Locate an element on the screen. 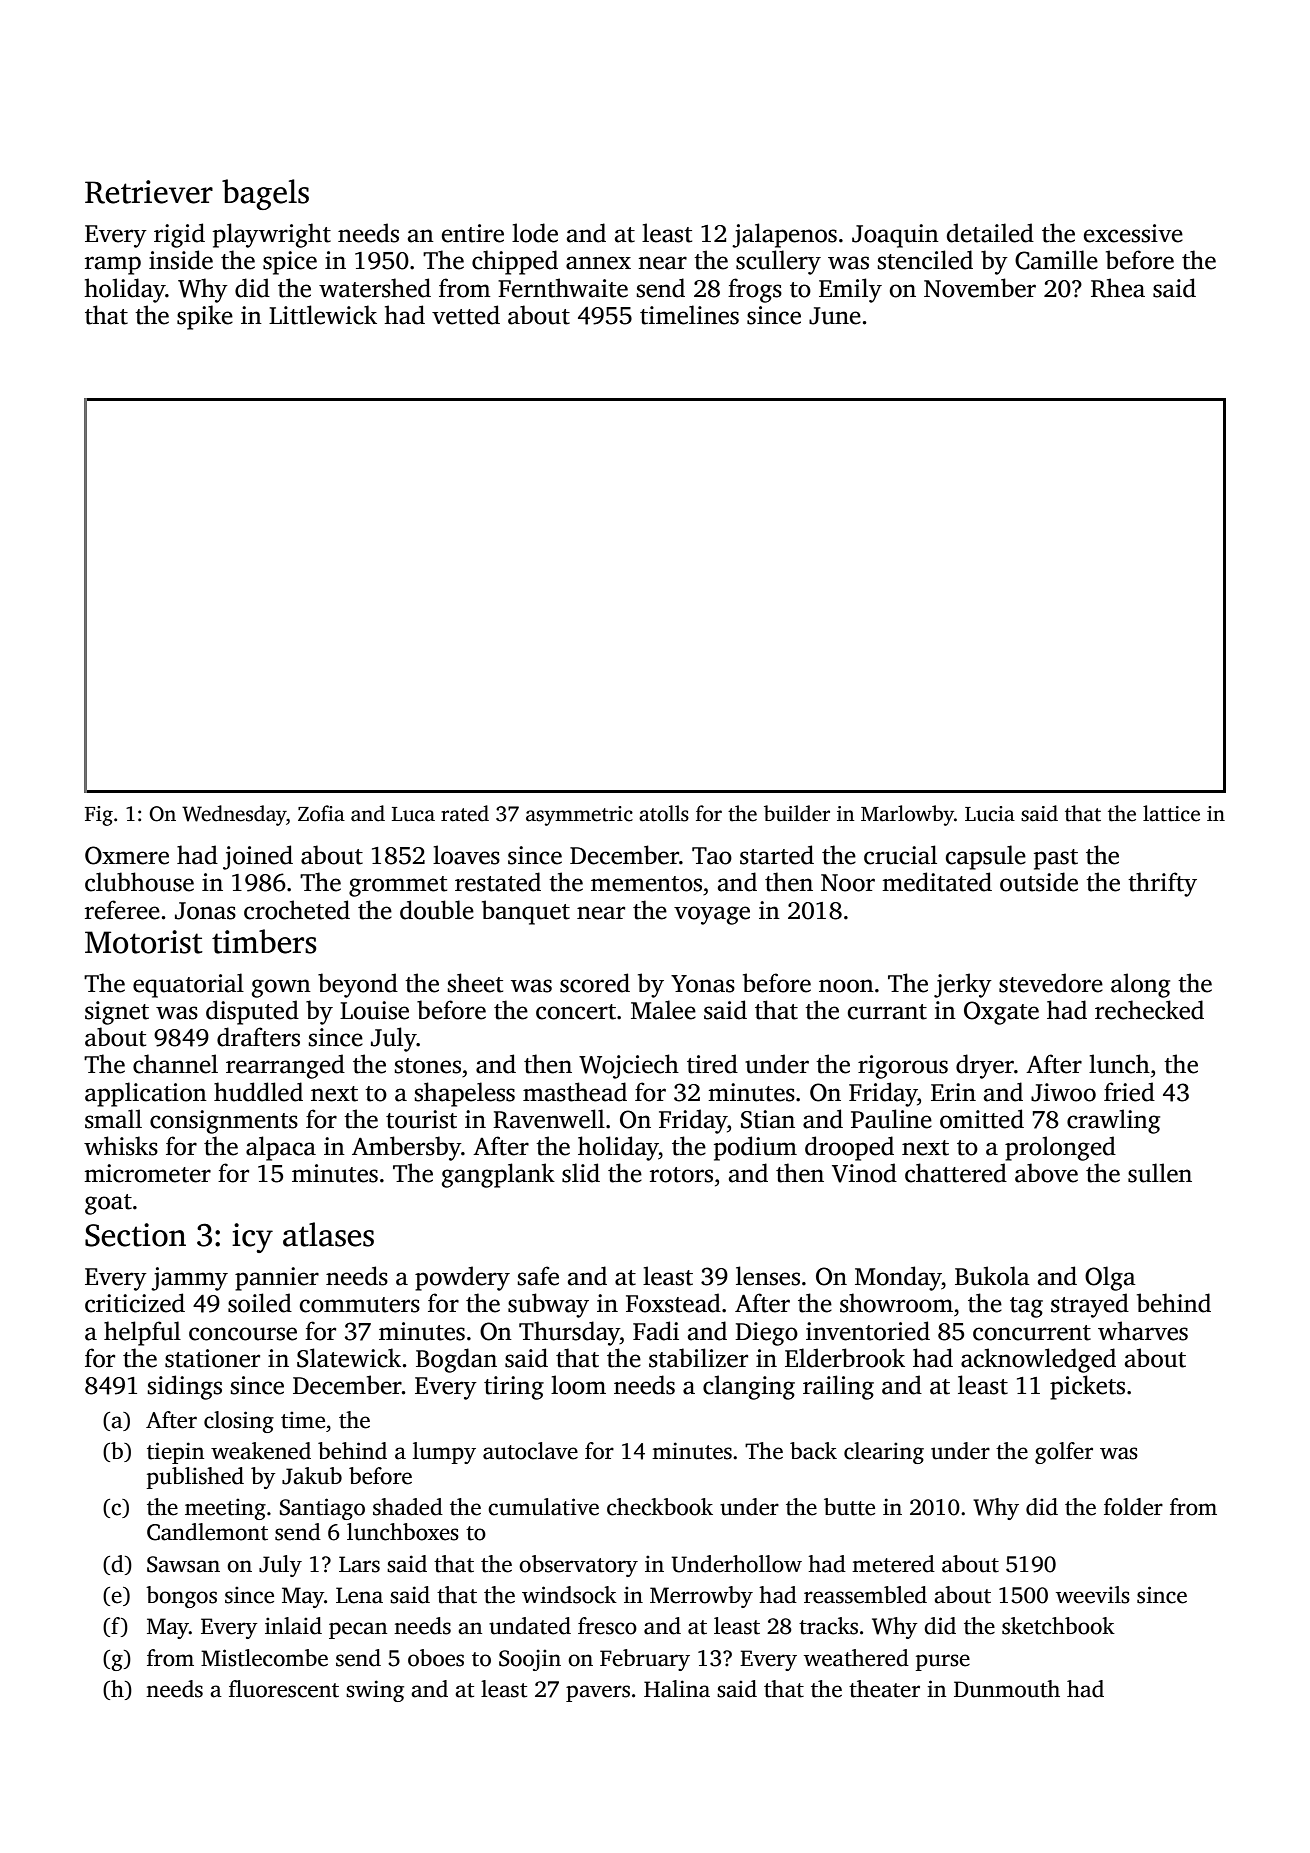  lode is located at coordinates (535, 233).
